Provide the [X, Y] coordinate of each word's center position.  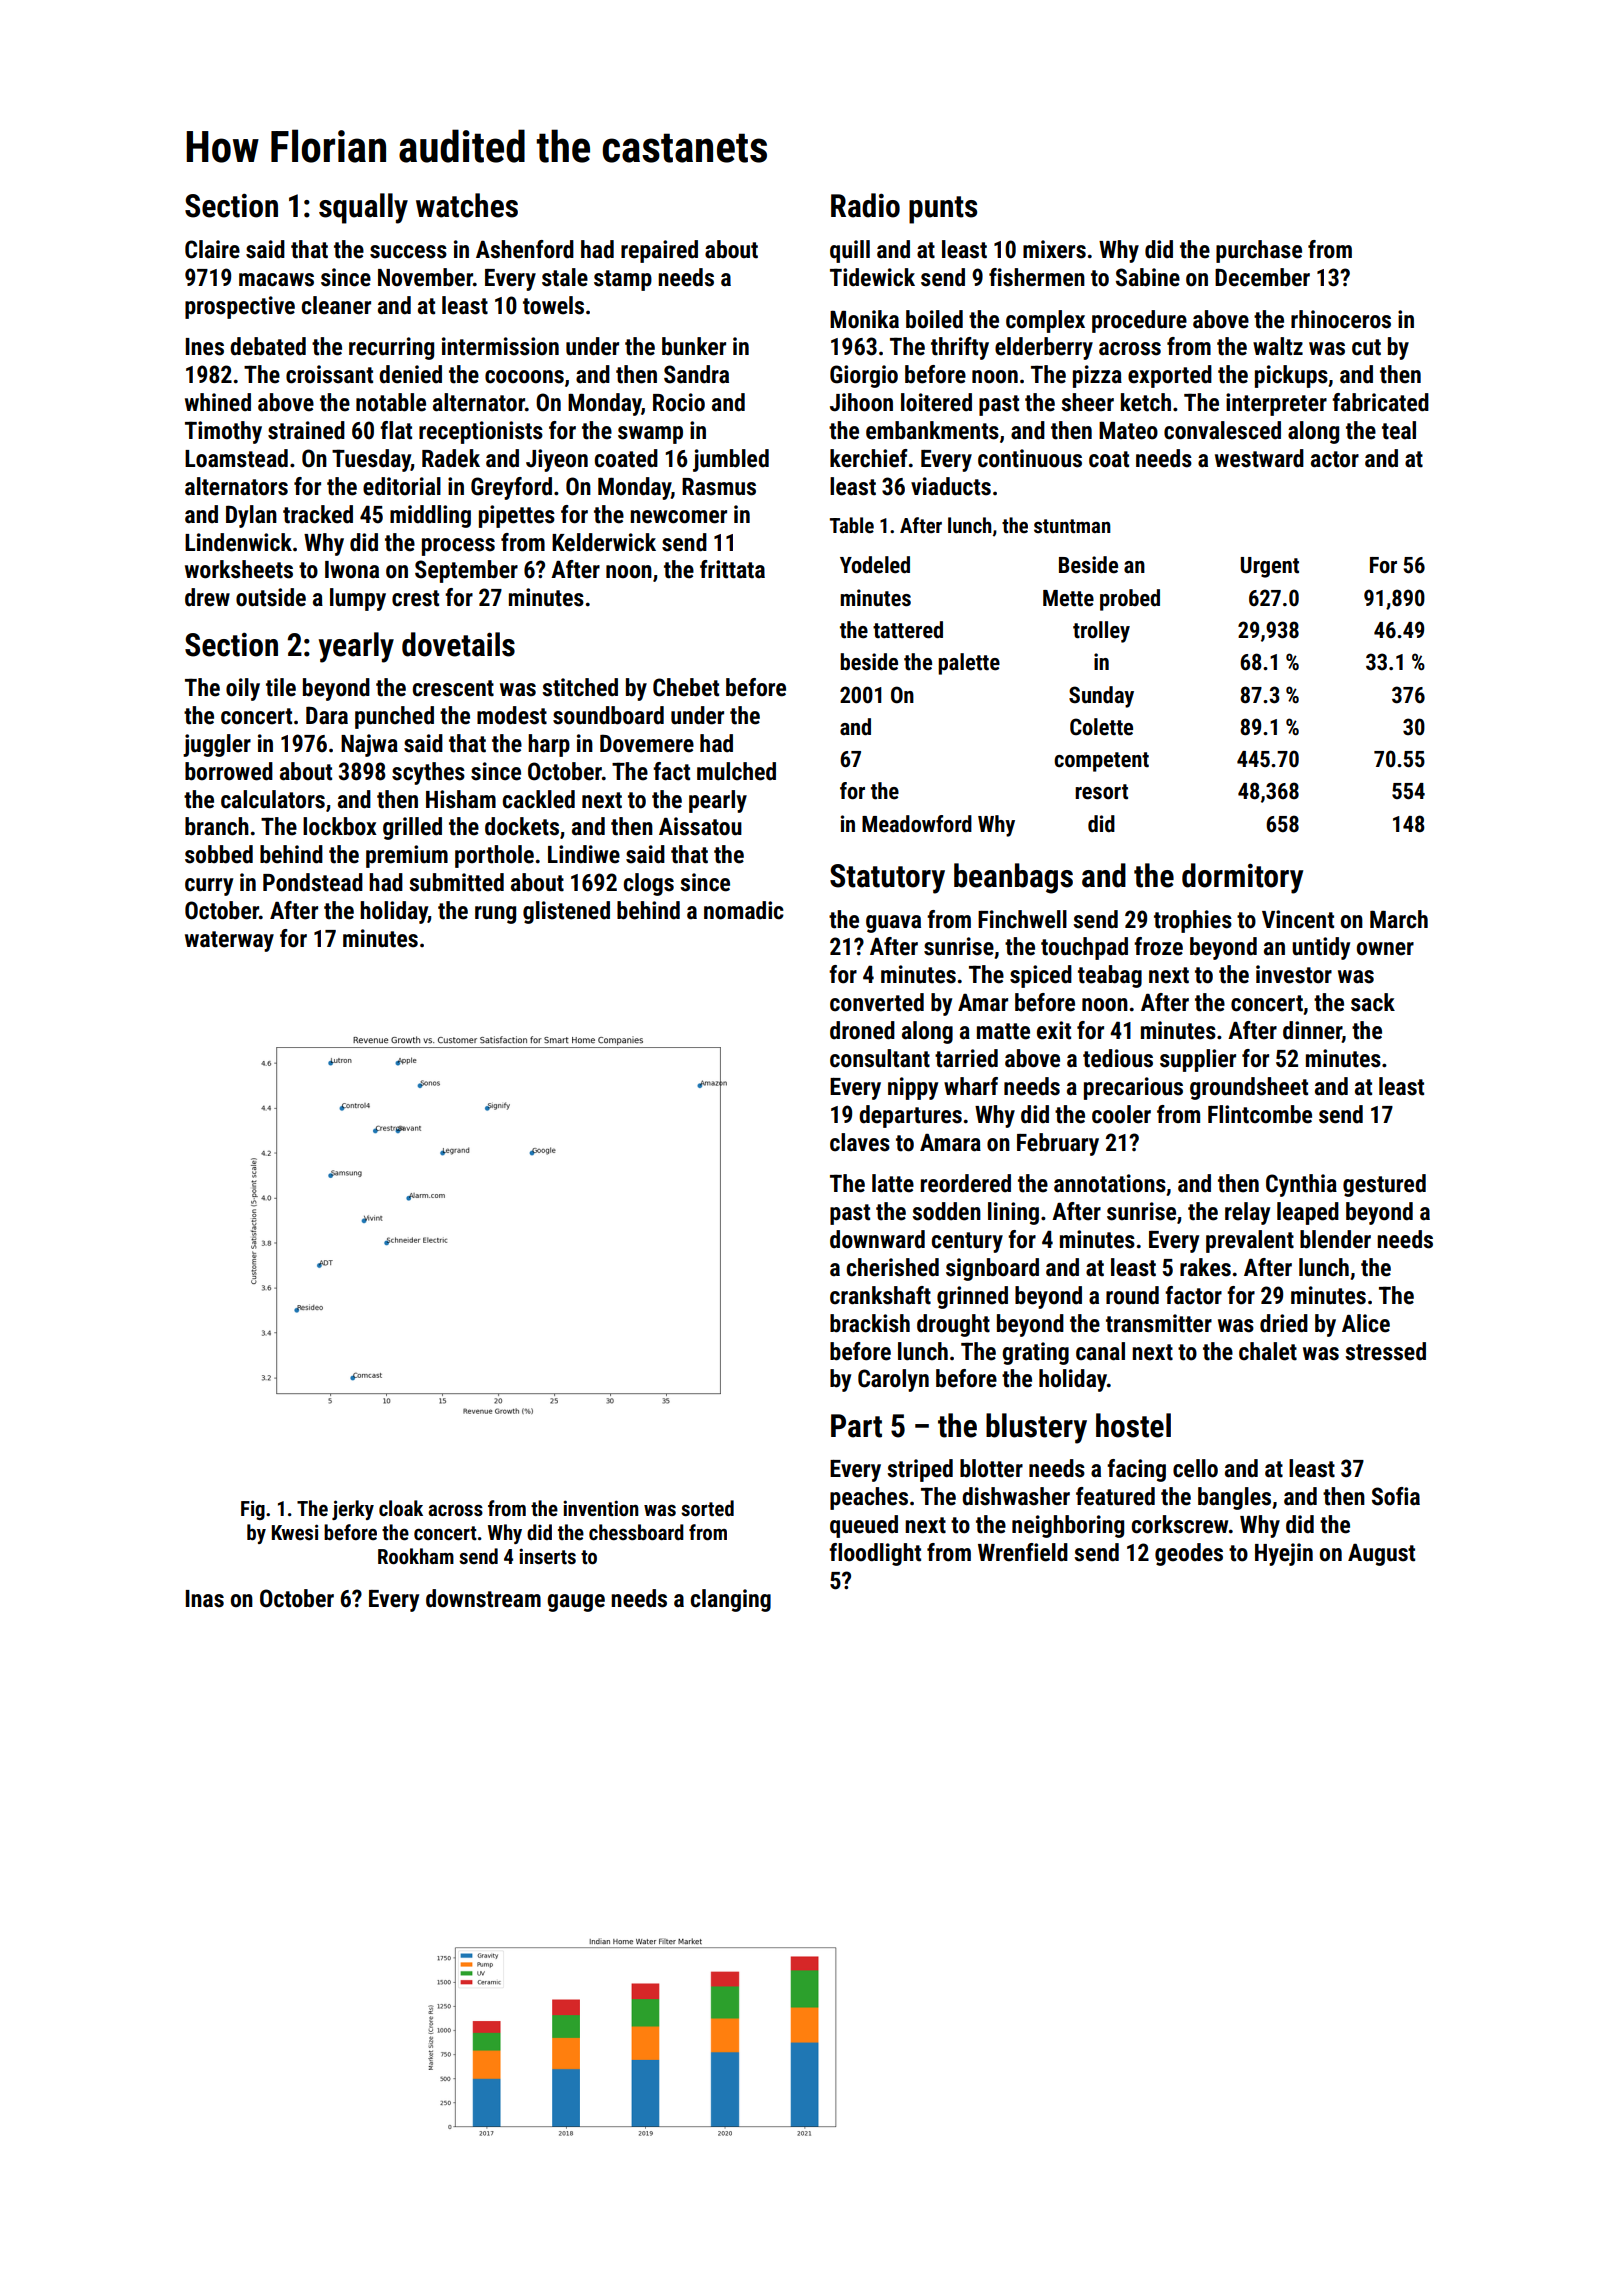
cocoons [524, 377]
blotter [991, 1468]
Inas [205, 1599]
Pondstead [313, 882]
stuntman [1072, 526]
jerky [353, 1510]
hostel [1133, 1425]
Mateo [1128, 430]
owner [1385, 949]
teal [1399, 430]
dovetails [458, 644]
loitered [936, 402]
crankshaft [880, 1295]
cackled [538, 799]
